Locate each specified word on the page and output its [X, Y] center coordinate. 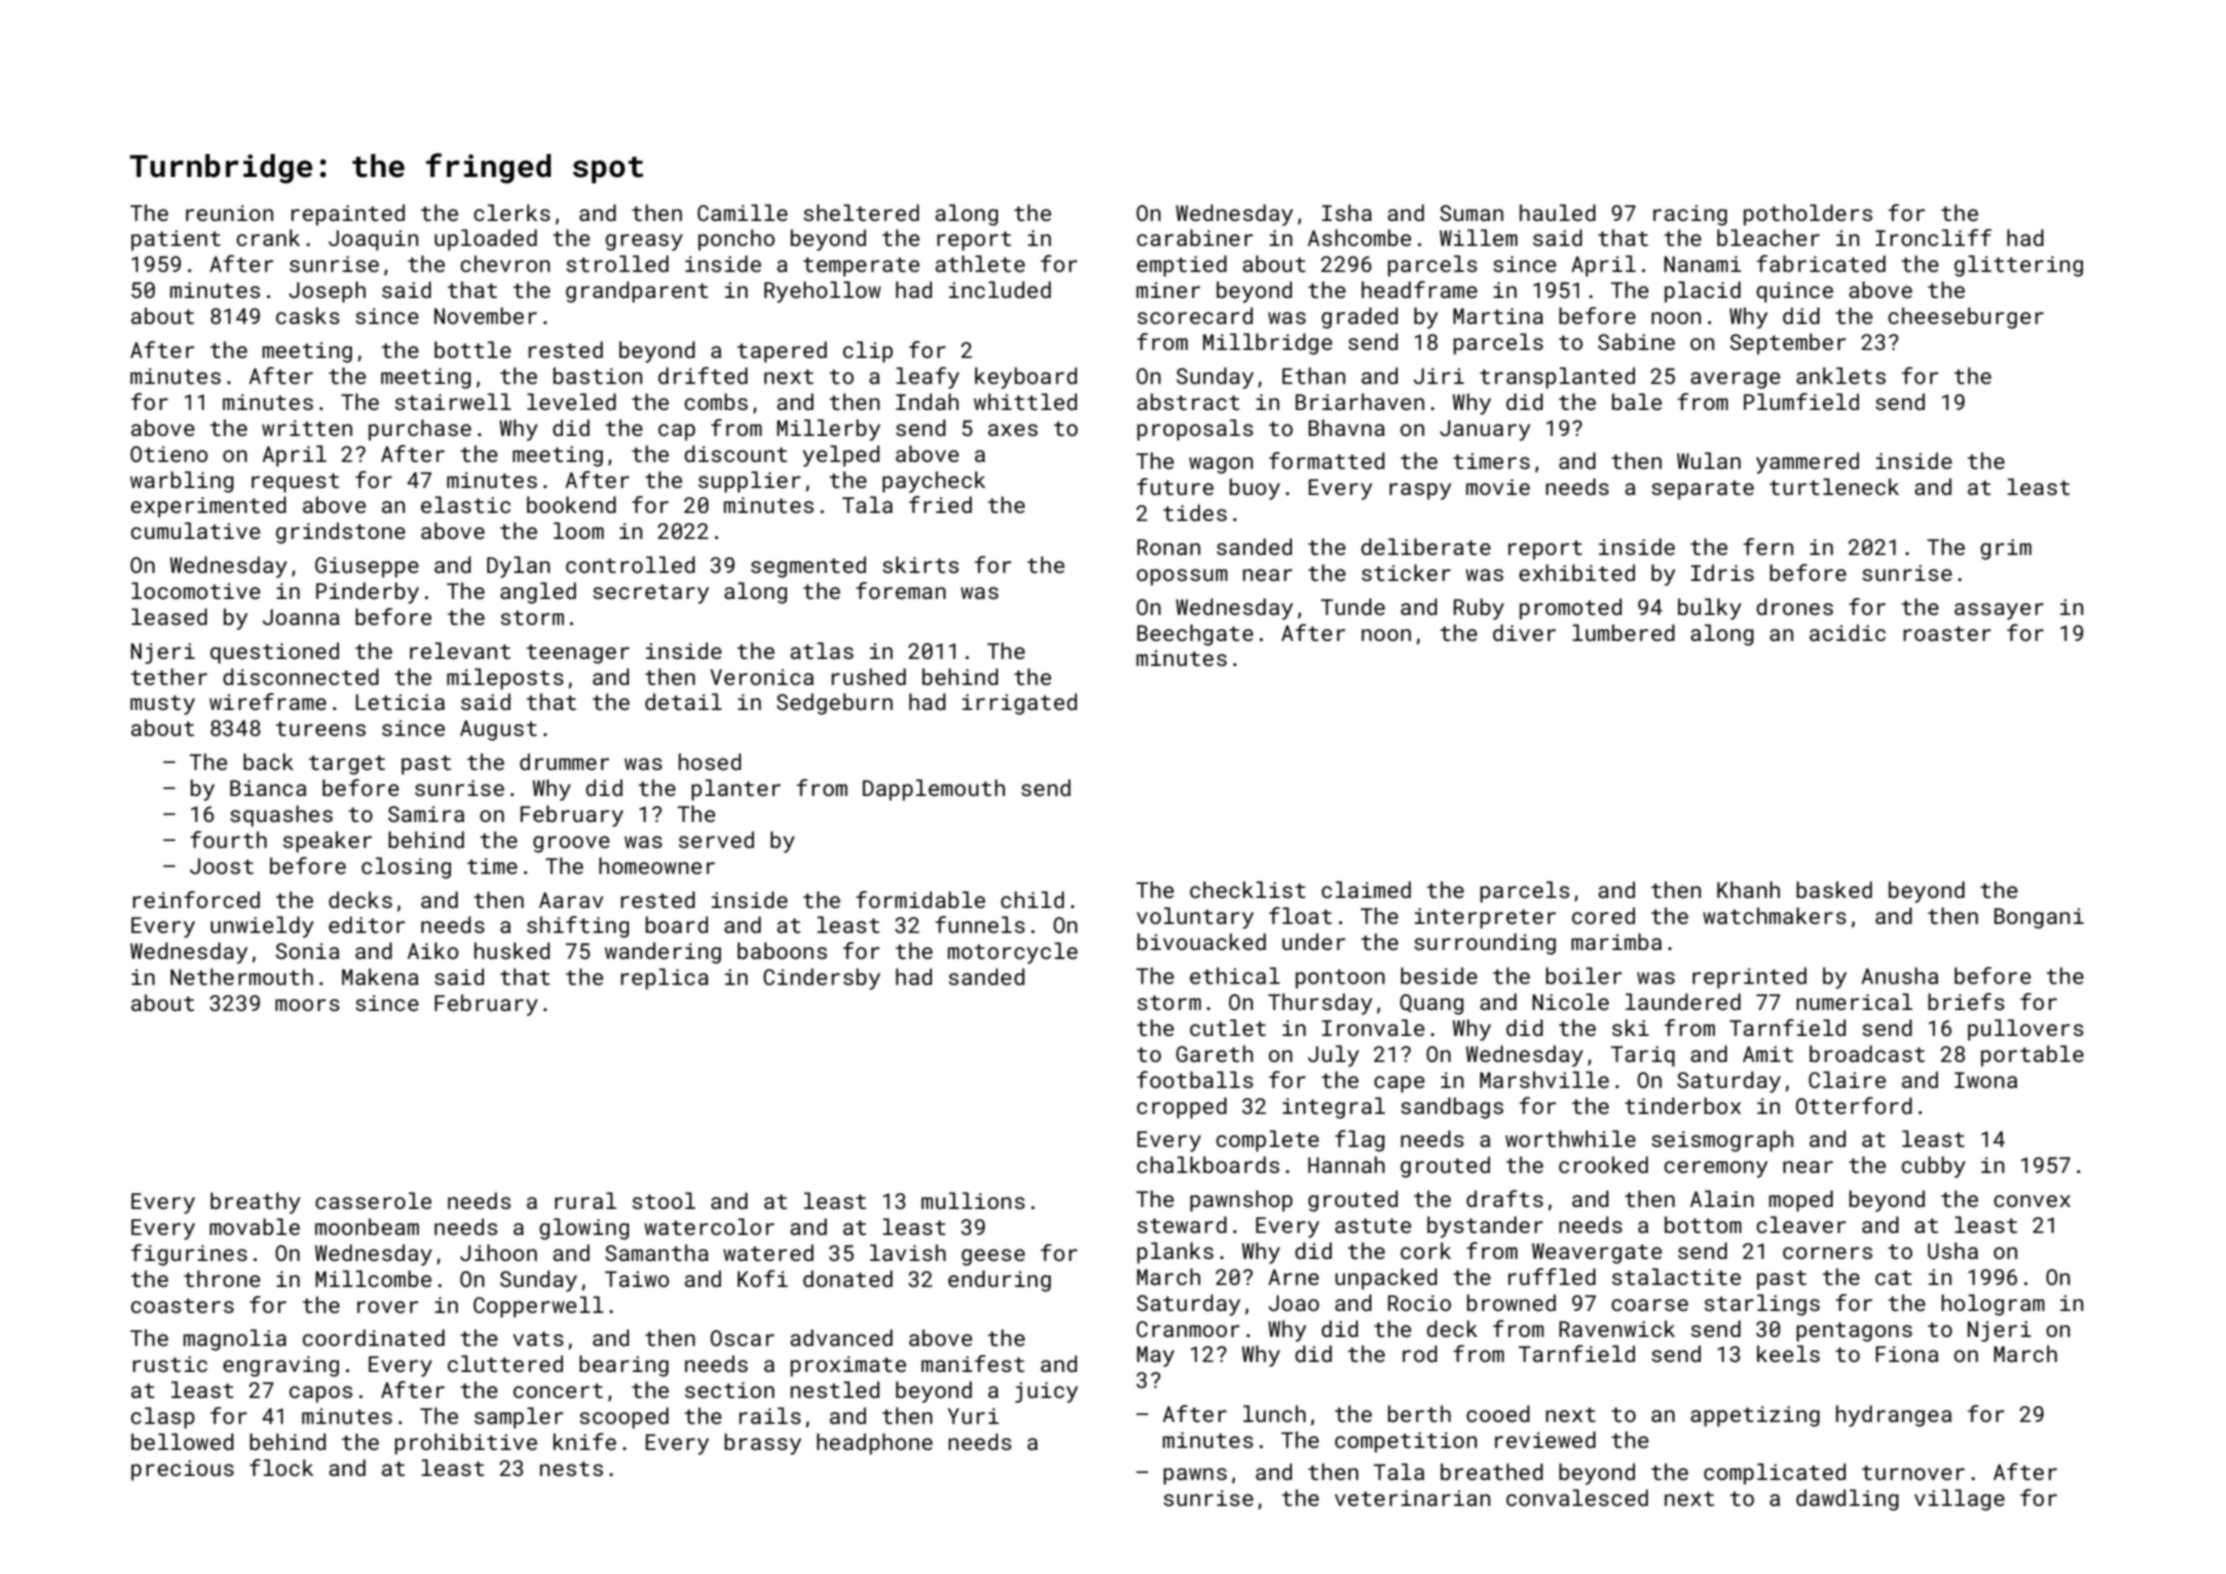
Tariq [1643, 1056]
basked [1834, 889]
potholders [1808, 215]
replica [664, 979]
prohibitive [466, 1444]
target [347, 765]
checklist [1248, 889]
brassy [763, 1444]
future [1175, 486]
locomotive [195, 590]
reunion [229, 213]
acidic [1847, 632]
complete [1267, 1141]
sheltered [861, 212]
